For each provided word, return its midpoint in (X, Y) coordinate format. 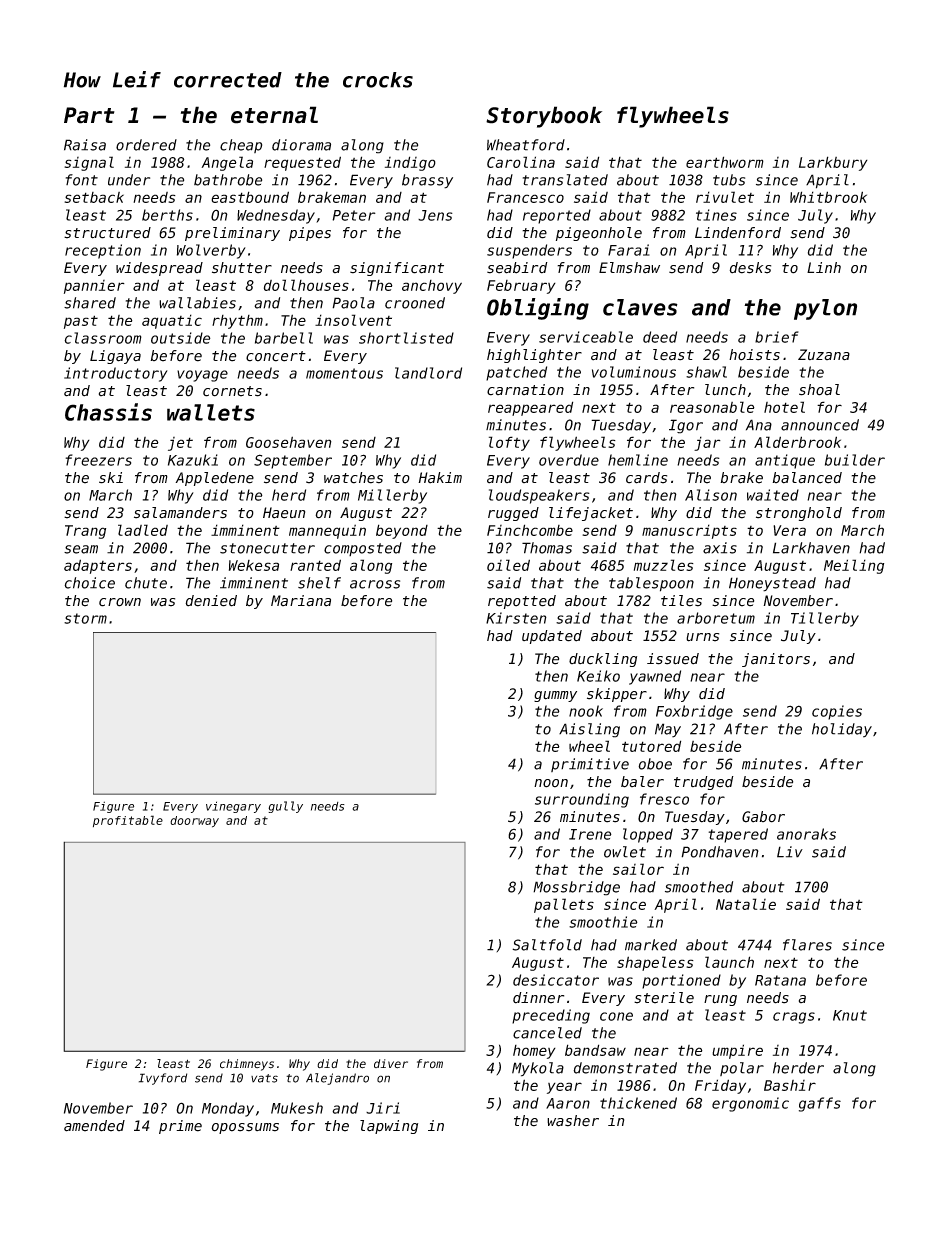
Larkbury (833, 163)
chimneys (247, 1065)
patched (516, 373)
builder (855, 460)
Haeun (284, 513)
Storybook (544, 117)
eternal (274, 115)
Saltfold (547, 945)
